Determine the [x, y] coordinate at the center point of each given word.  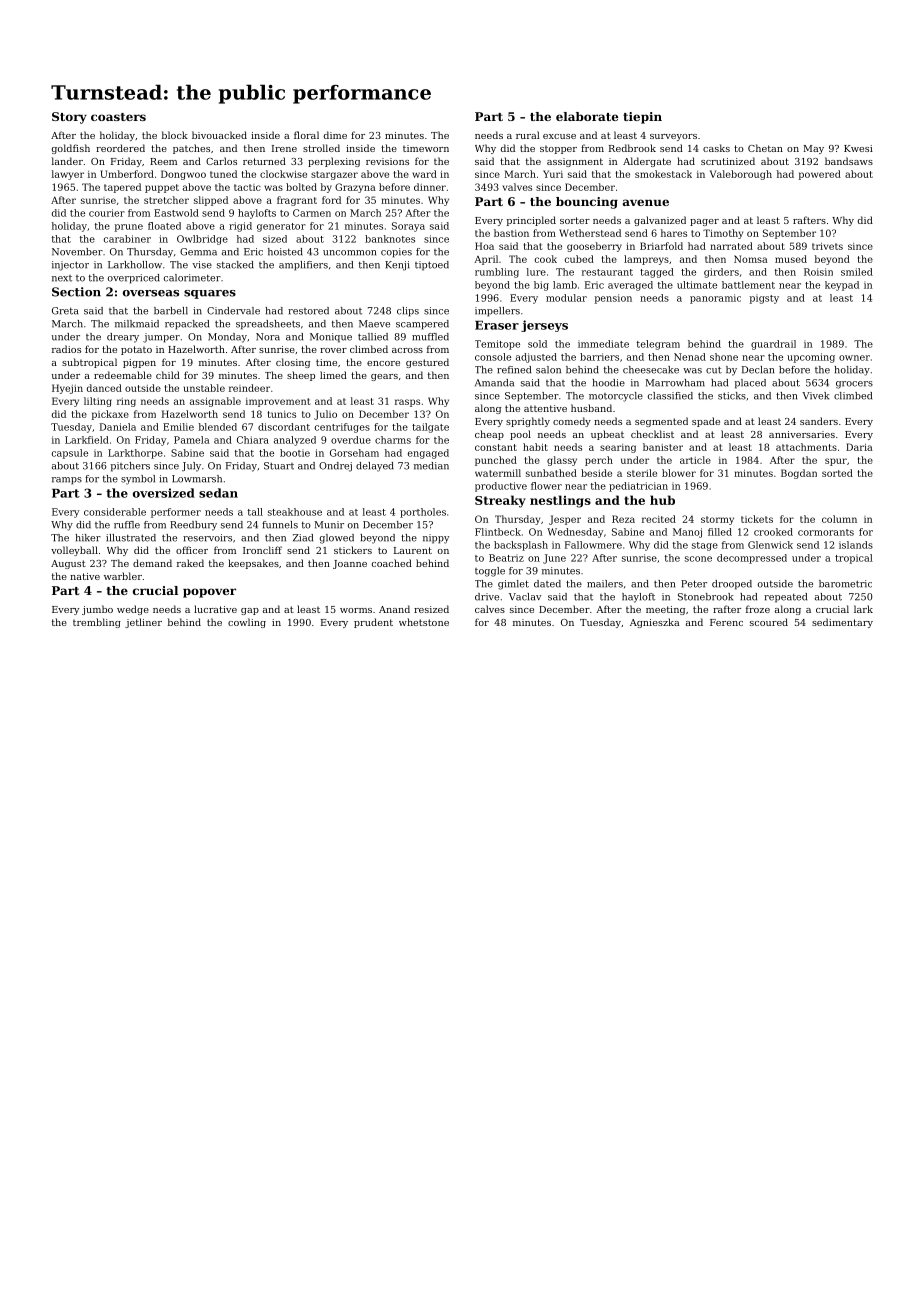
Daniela [118, 427]
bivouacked [219, 135]
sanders [819, 421]
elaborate [587, 116]
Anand [394, 609]
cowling [247, 623]
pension [613, 299]
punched [496, 461]
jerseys [544, 326]
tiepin [642, 118]
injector [70, 266]
